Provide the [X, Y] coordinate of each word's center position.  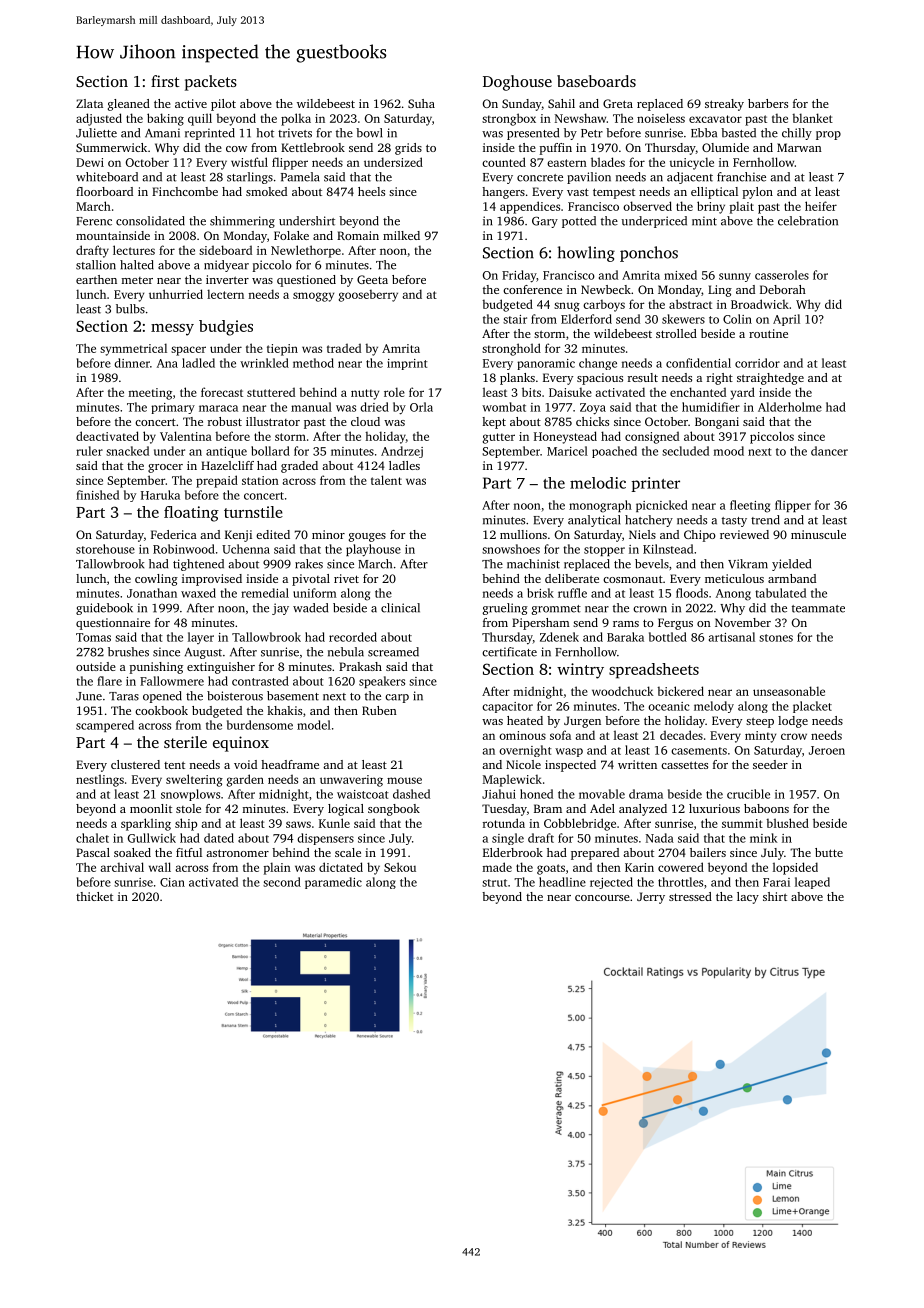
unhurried [176, 294]
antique [226, 452]
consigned [652, 437]
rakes [309, 564]
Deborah [783, 289]
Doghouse [517, 83]
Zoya [593, 409]
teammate [818, 609]
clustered [135, 764]
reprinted [210, 134]
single [508, 839]
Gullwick [152, 838]
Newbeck [606, 289]
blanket [812, 118]
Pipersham [541, 624]
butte [829, 852]
